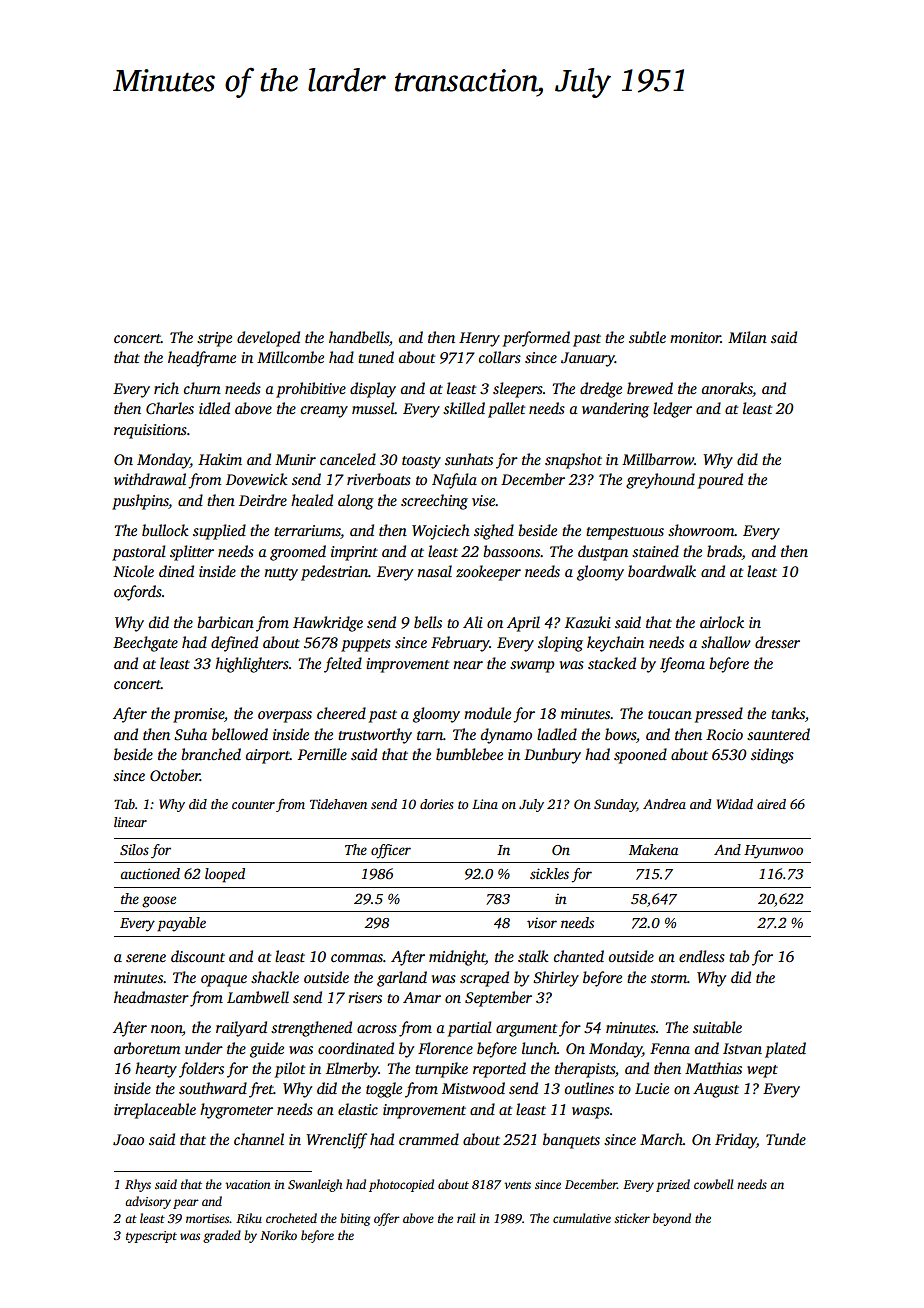 Image resolution: width=924 pixels, height=1308 pixels. Describe the element at coordinates (198, 956) in the screenshot. I see `discount` at that location.
